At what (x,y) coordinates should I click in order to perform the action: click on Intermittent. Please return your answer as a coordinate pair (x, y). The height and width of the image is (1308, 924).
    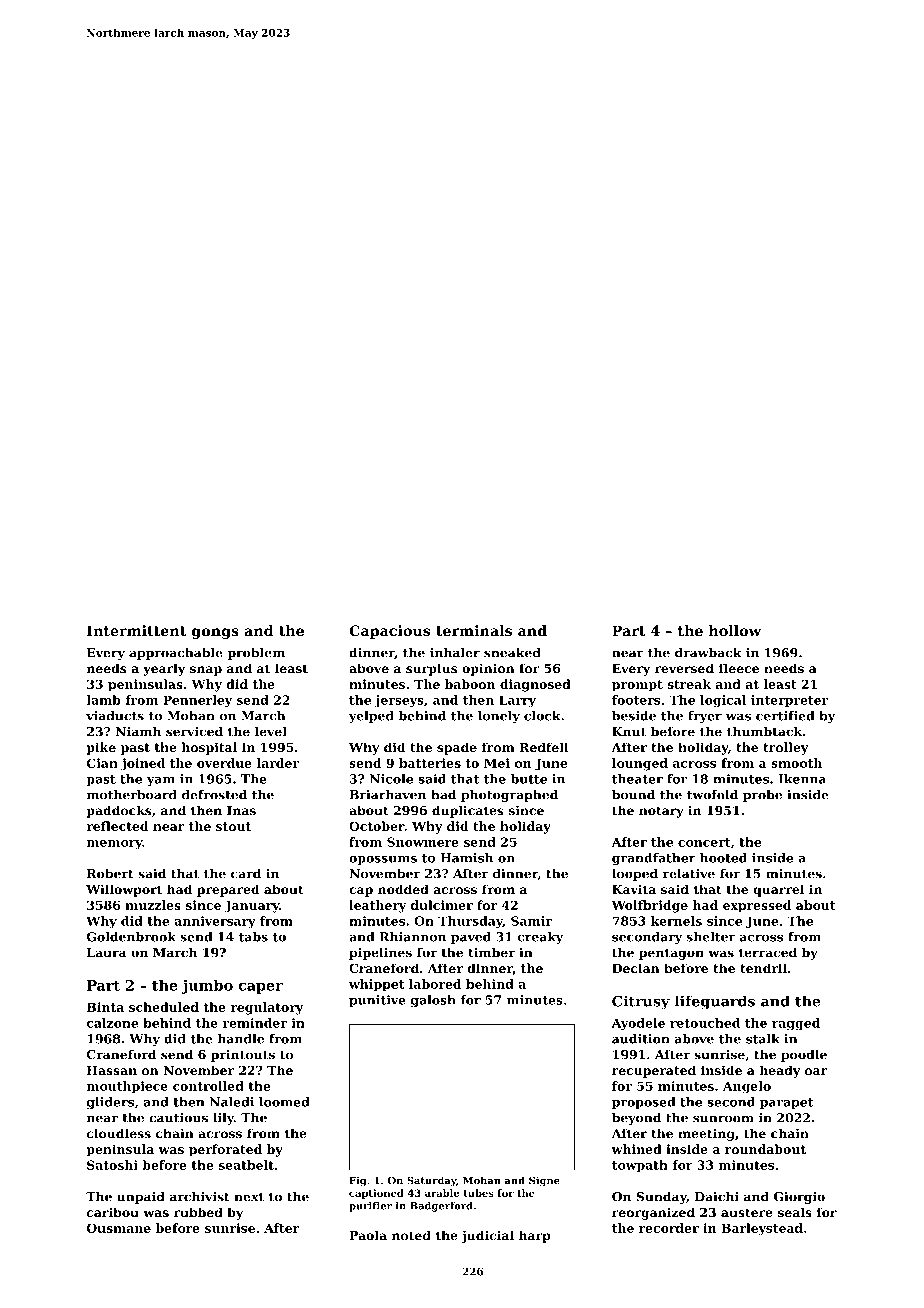
    Looking at the image, I should click on (136, 630).
